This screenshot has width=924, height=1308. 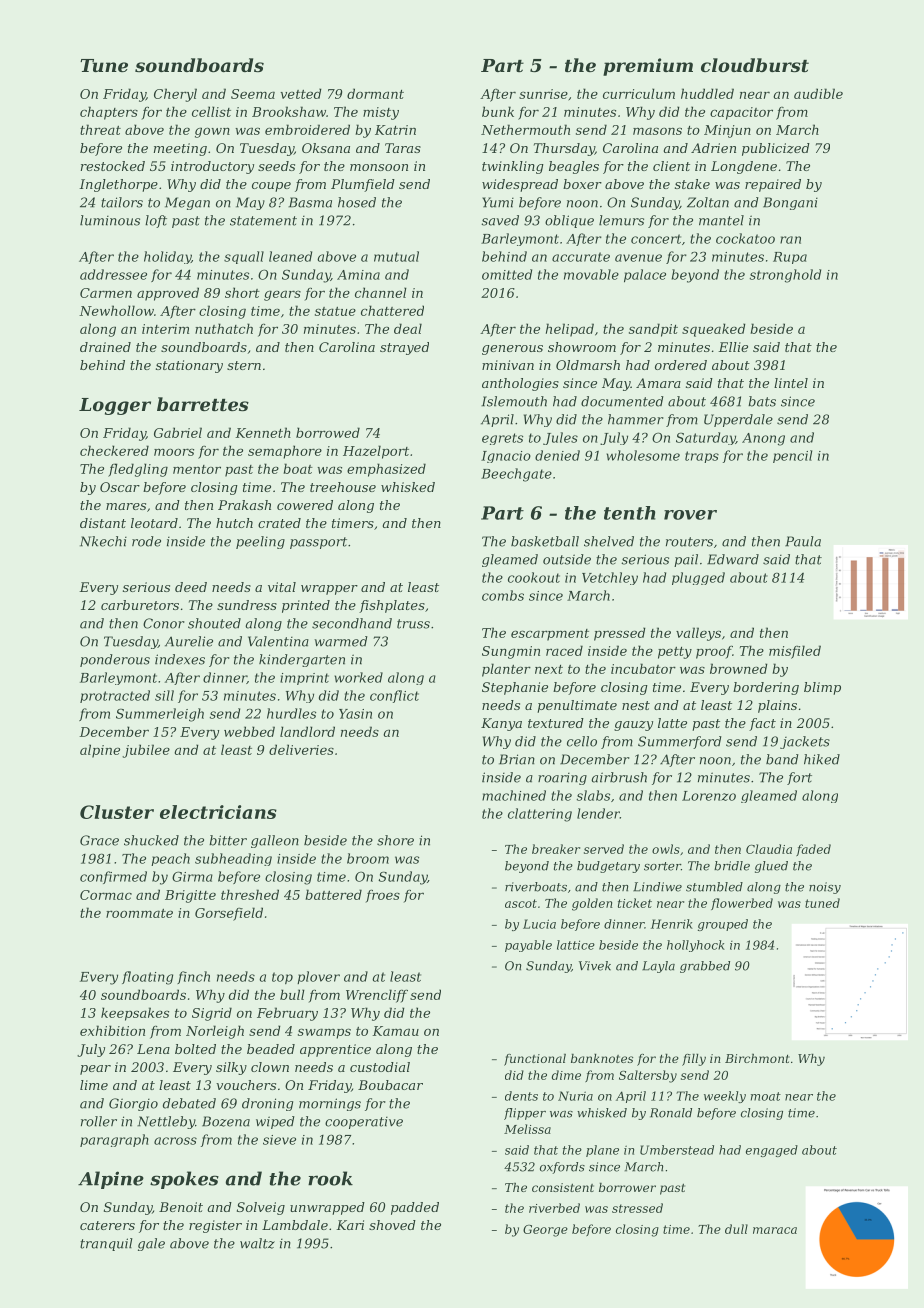 I want to click on dull, so click(x=736, y=1229).
